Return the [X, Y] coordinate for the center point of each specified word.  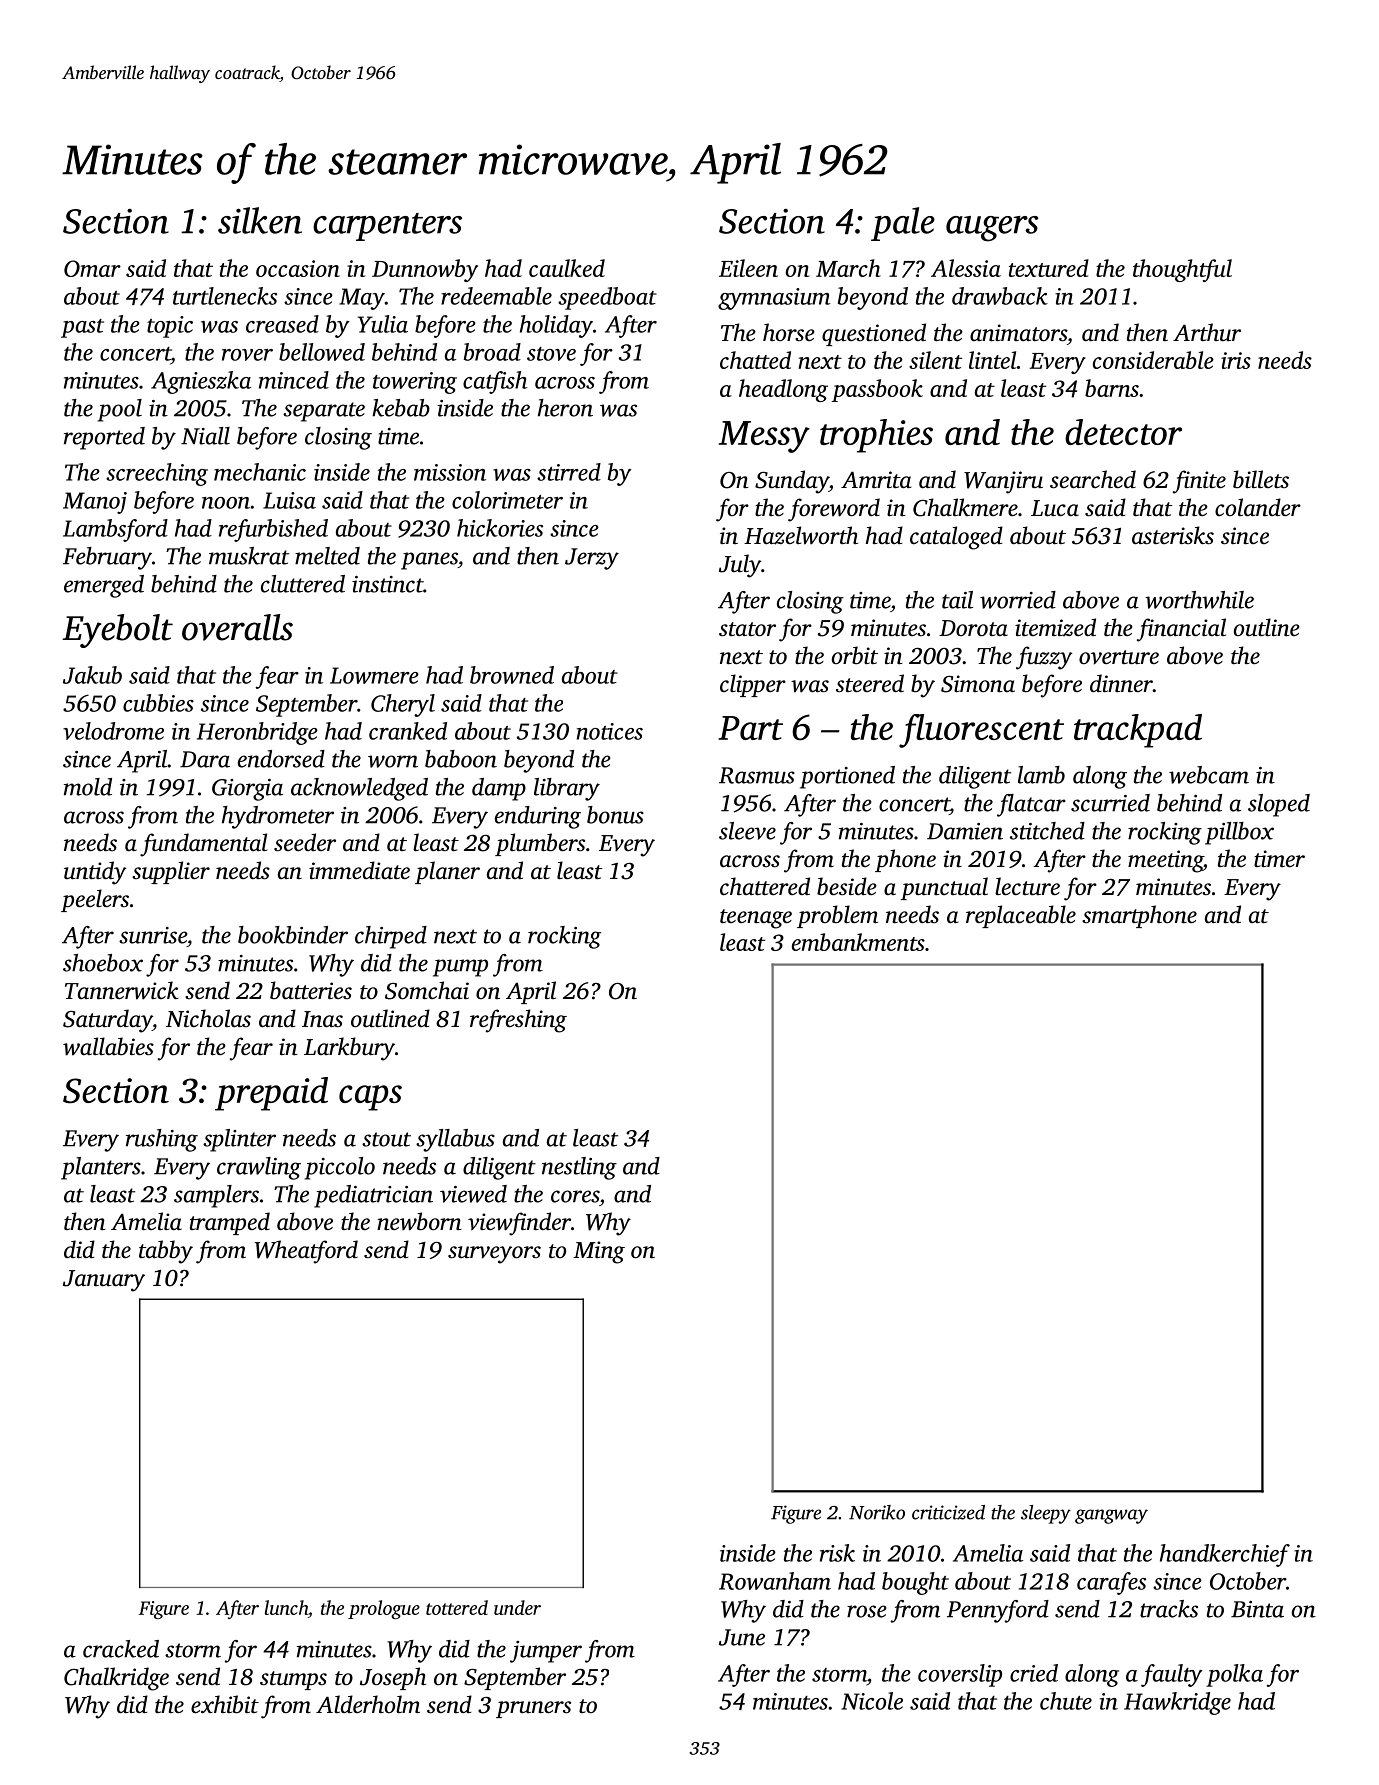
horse [789, 332]
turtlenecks [225, 296]
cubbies [158, 703]
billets [1261, 479]
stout [386, 1139]
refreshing [518, 1021]
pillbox [1239, 833]
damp [499, 789]
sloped [1279, 805]
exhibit [225, 1704]
